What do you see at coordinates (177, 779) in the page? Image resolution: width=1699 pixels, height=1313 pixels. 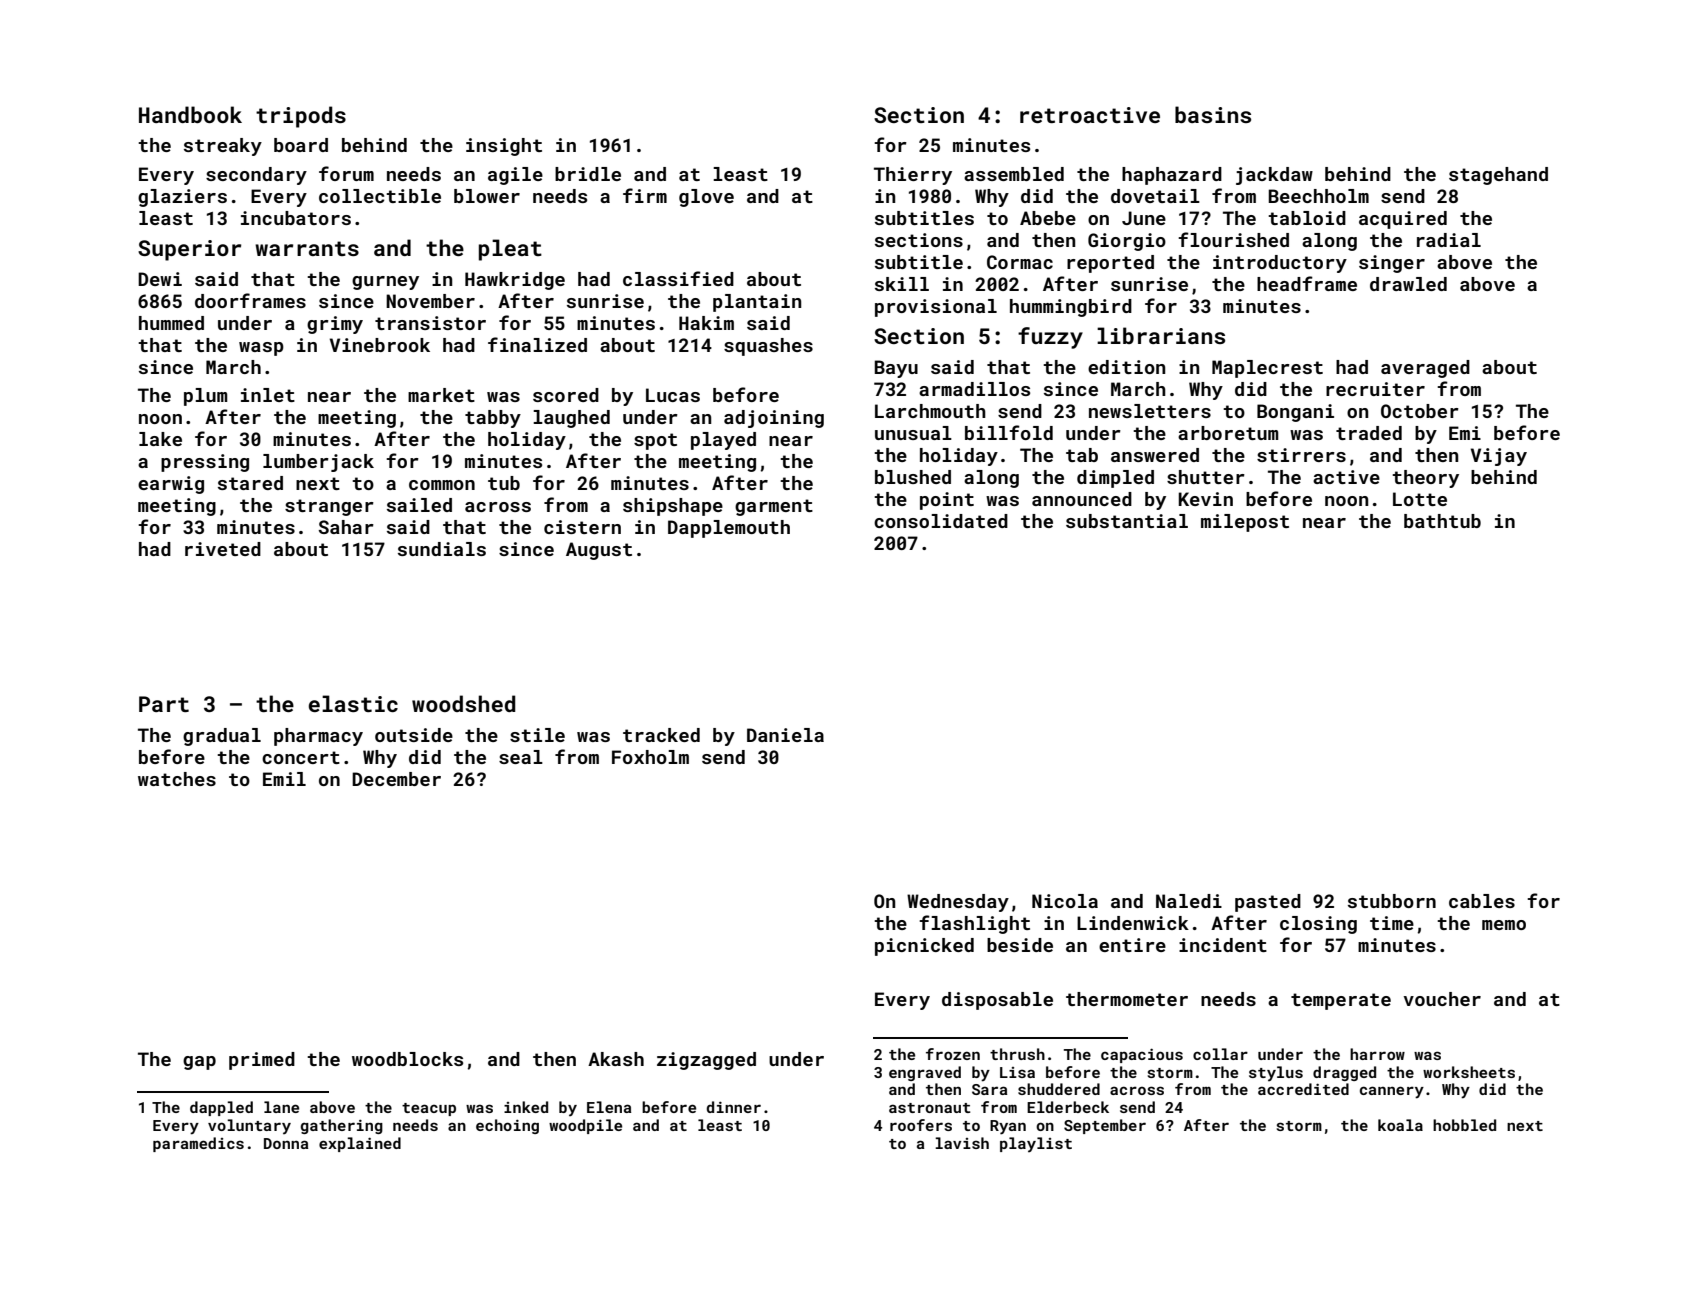 I see `watches` at bounding box center [177, 779].
